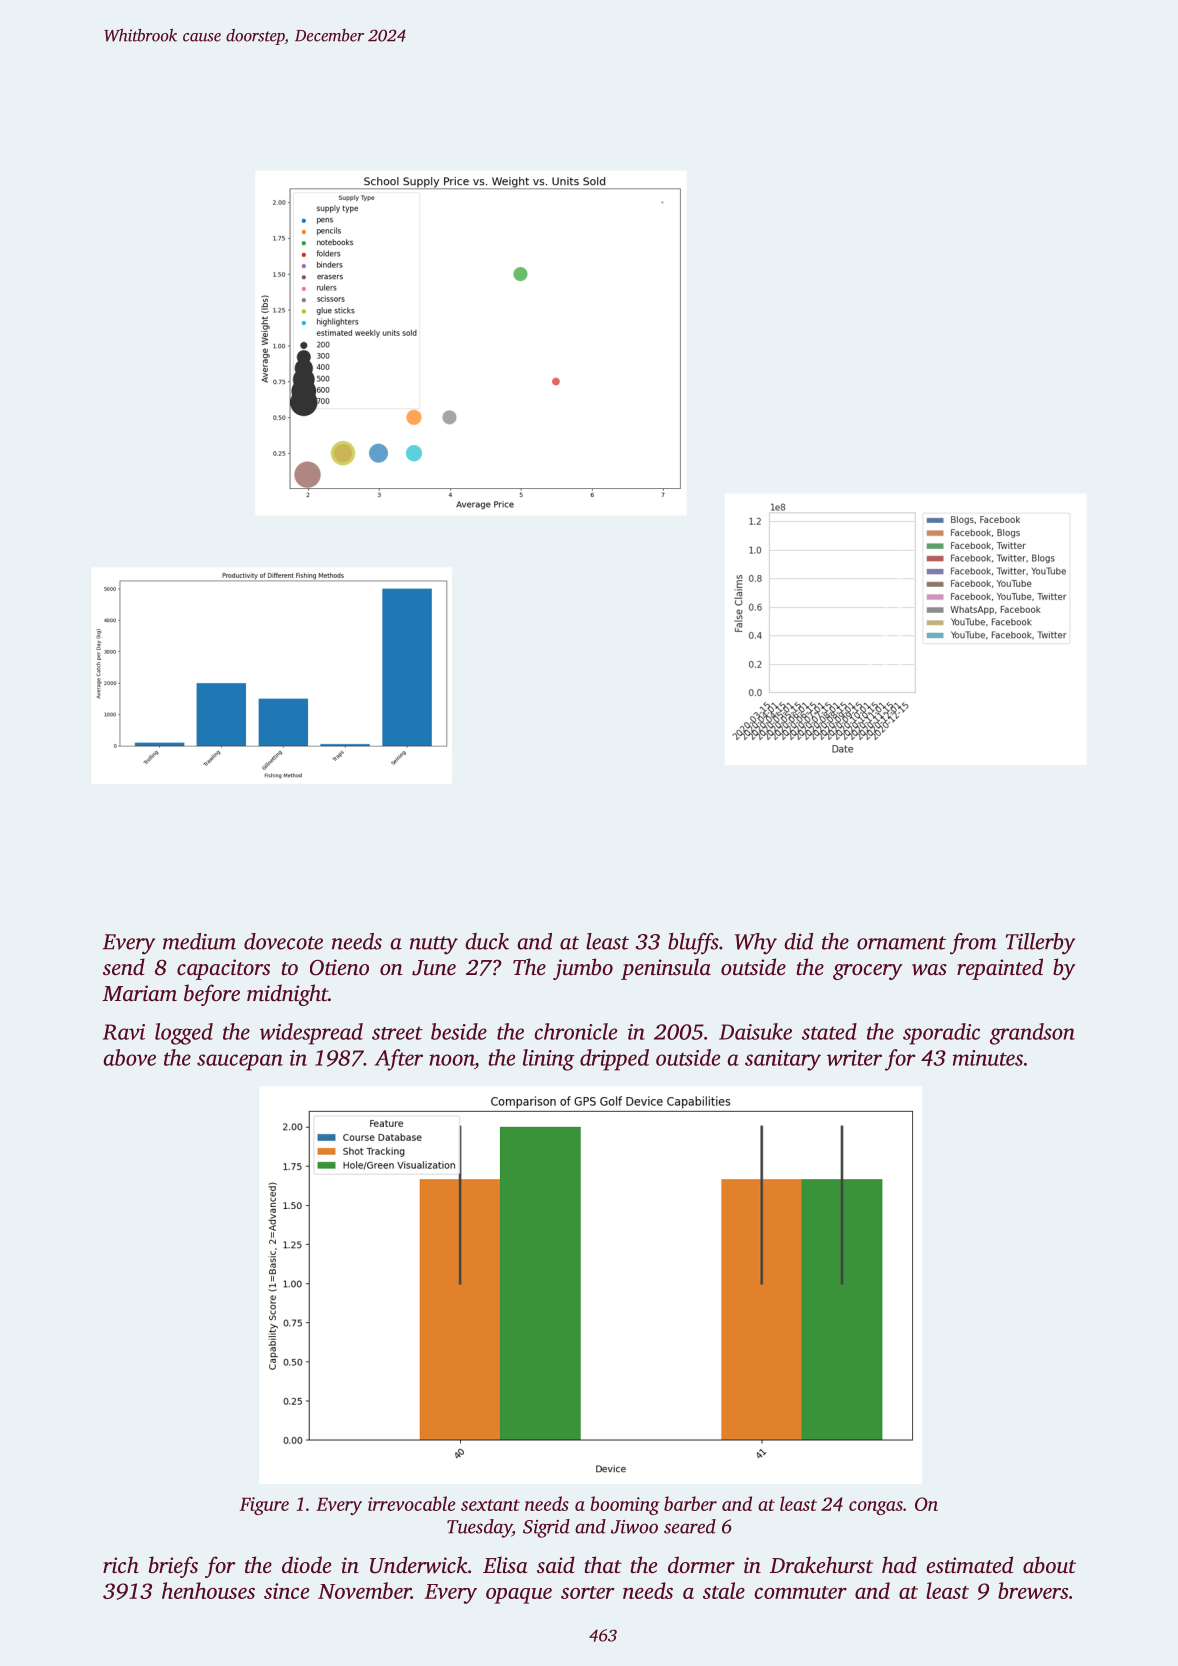 The height and width of the screenshot is (1666, 1178). I want to click on sanitary, so click(783, 1060).
